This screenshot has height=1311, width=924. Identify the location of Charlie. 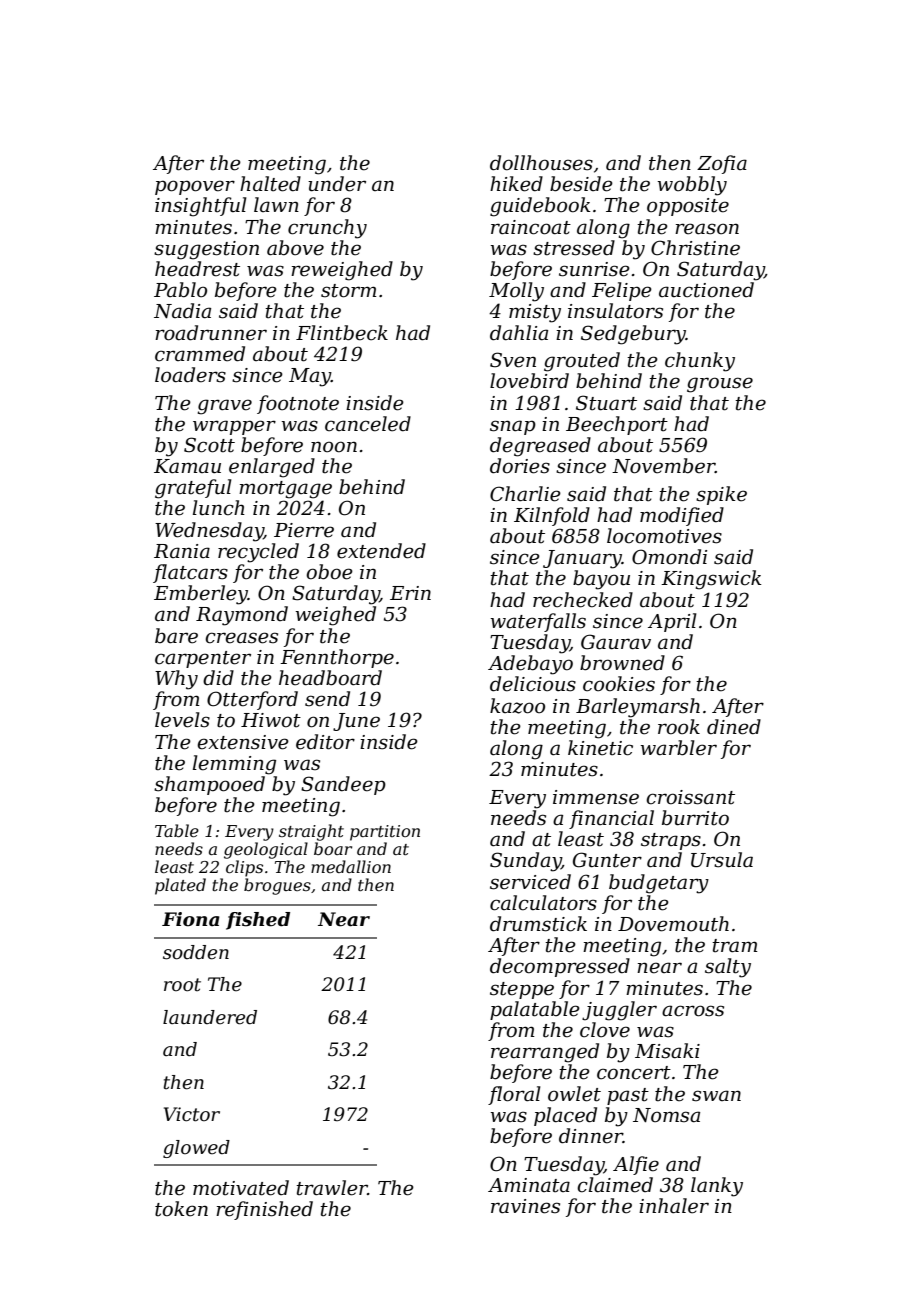
(525, 494).
